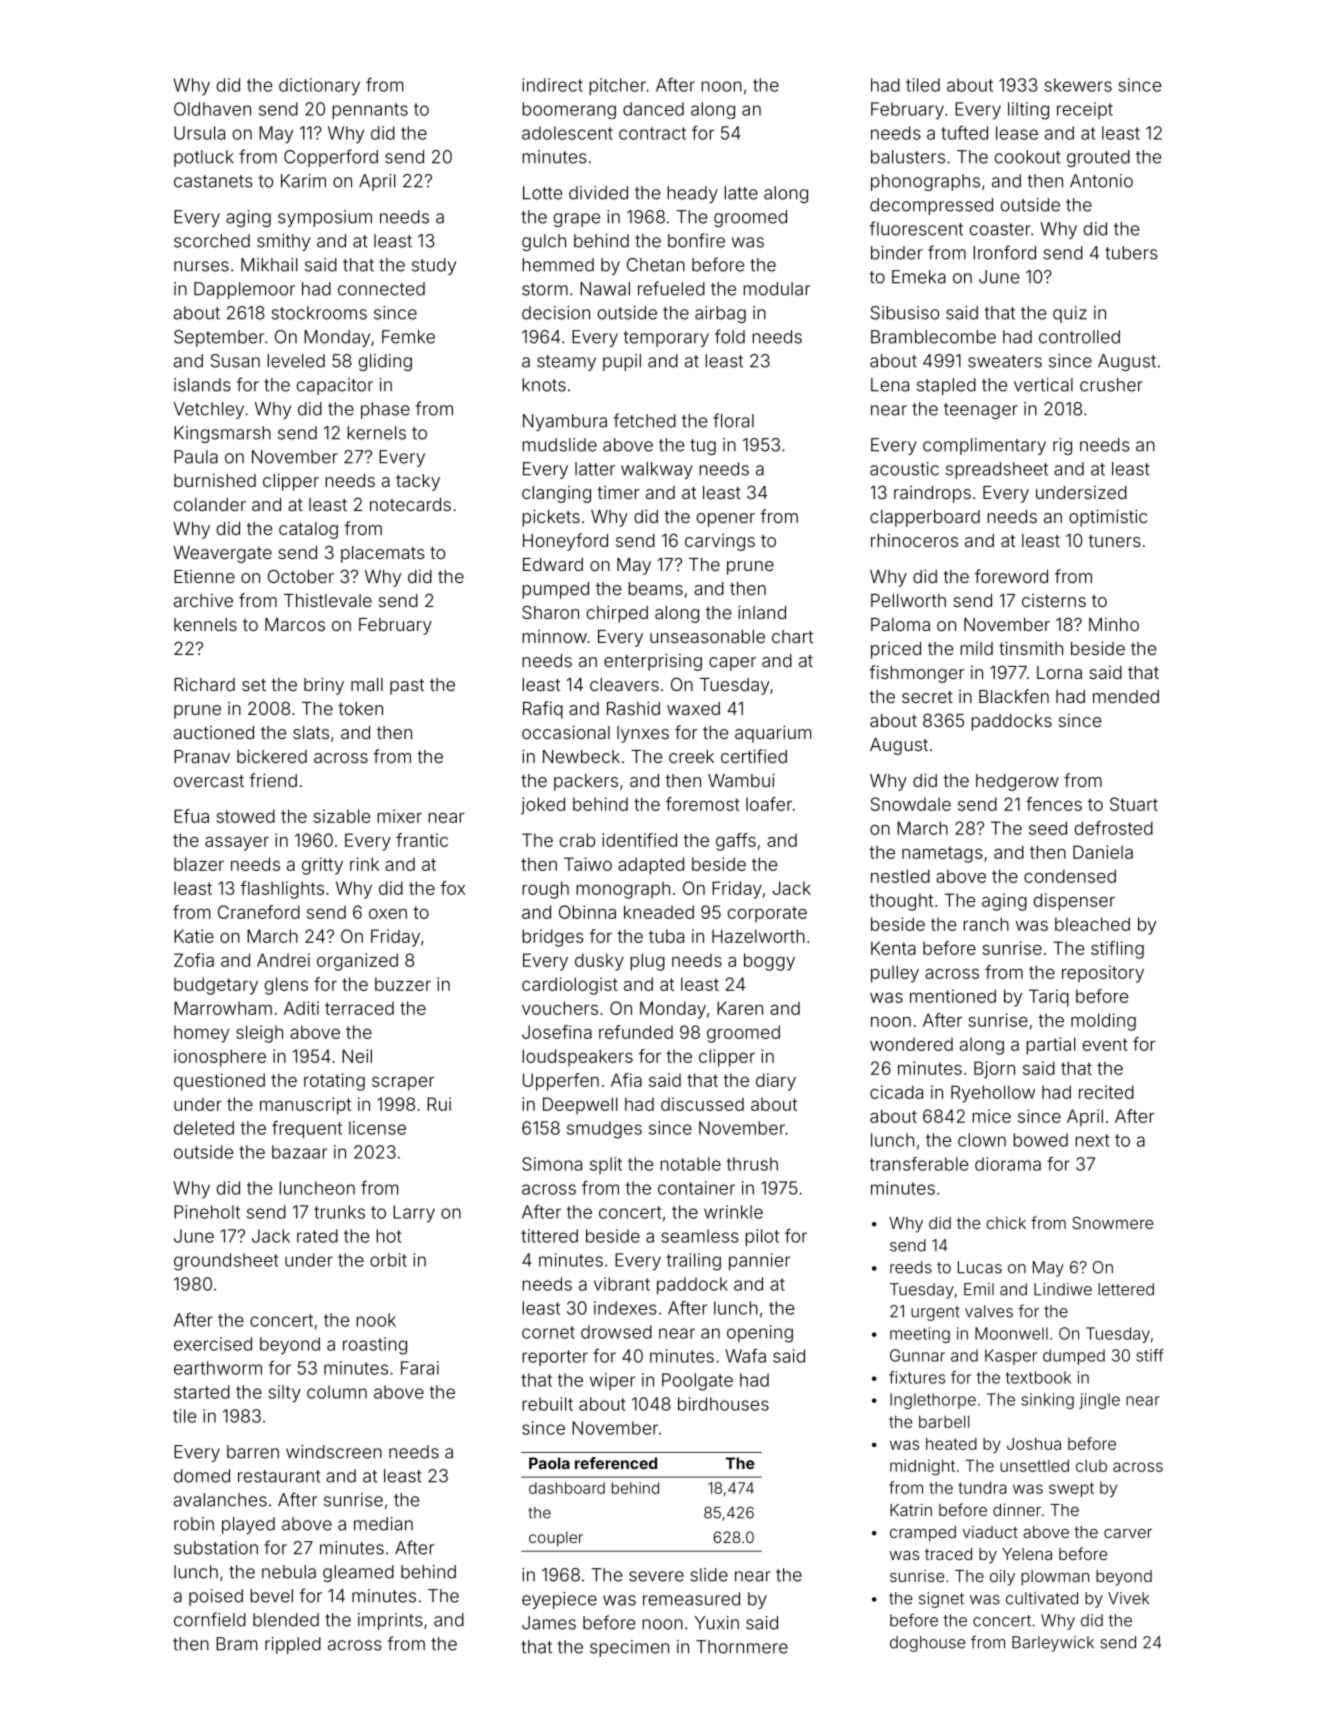 This document has height=1731, width=1337. I want to click on Barleywick, so click(1053, 1644).
